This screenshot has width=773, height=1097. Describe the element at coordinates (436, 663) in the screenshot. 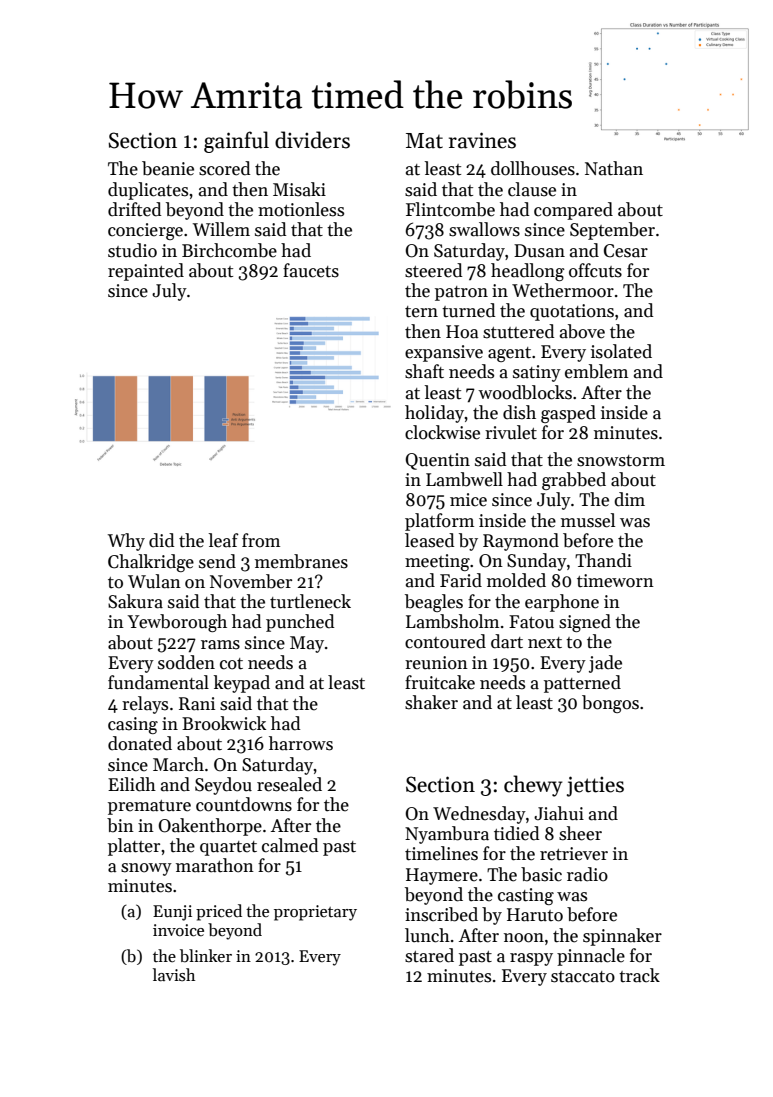

I see `reunion` at that location.
